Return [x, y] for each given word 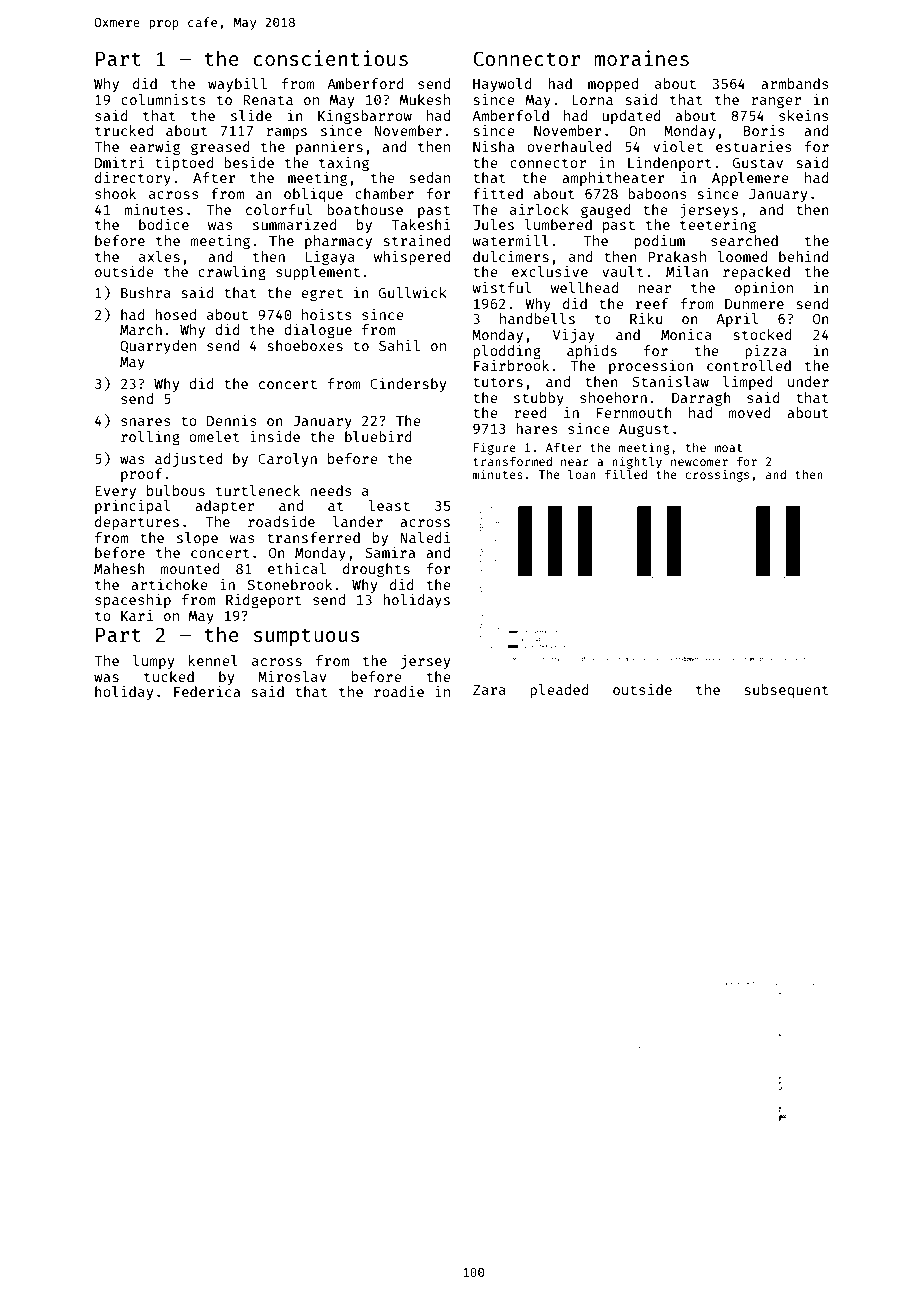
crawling [232, 273]
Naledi [425, 537]
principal [132, 507]
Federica [207, 691]
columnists [163, 99]
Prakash [677, 256]
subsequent [787, 691]
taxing [344, 164]
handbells [537, 318]
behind [804, 256]
